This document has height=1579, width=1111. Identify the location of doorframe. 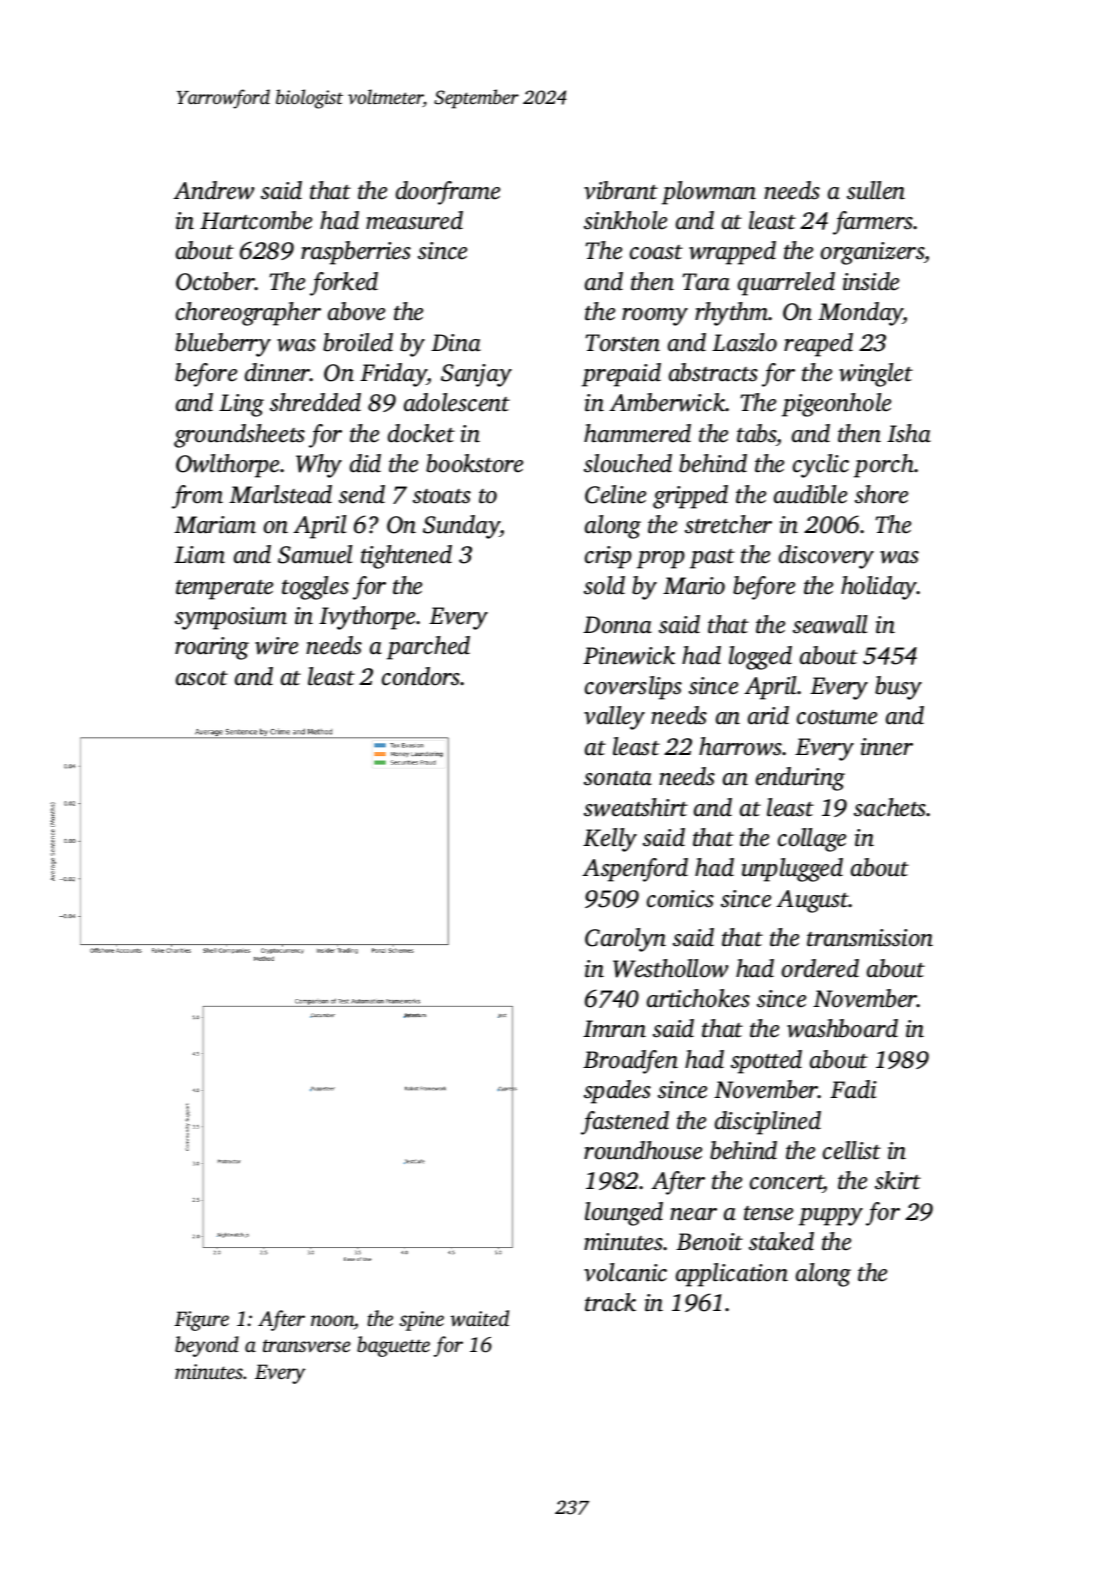
(448, 193).
